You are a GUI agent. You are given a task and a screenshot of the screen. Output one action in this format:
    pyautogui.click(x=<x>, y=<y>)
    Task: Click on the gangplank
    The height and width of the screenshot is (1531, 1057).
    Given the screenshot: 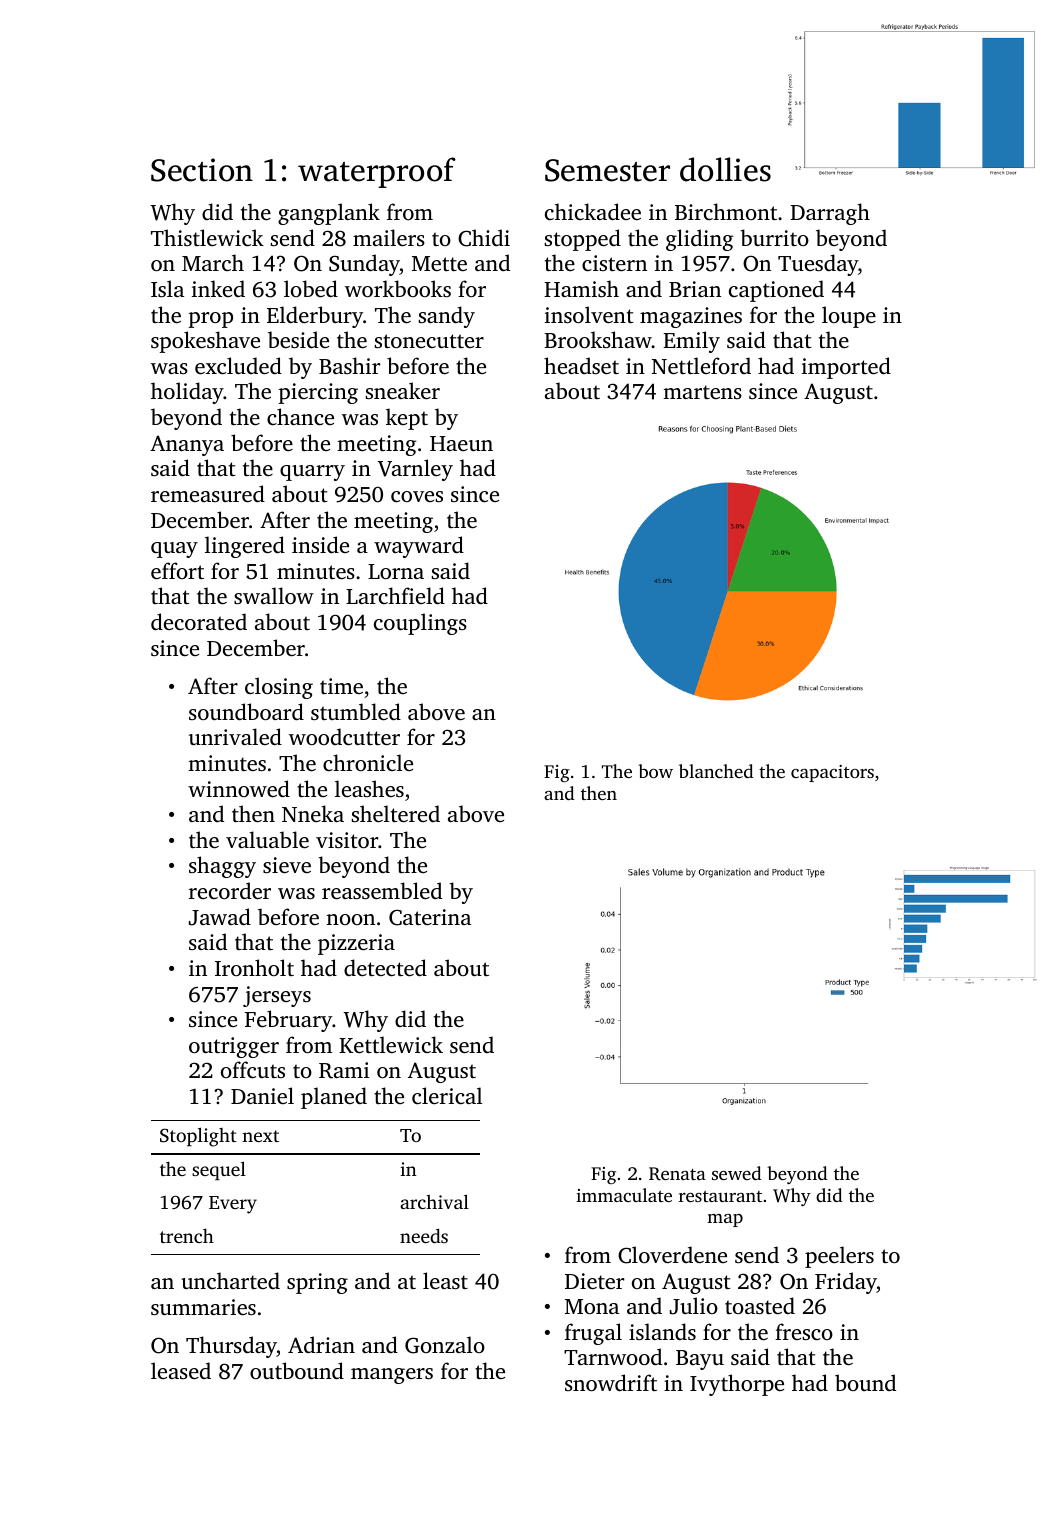 What is the action you would take?
    pyautogui.click(x=329, y=214)
